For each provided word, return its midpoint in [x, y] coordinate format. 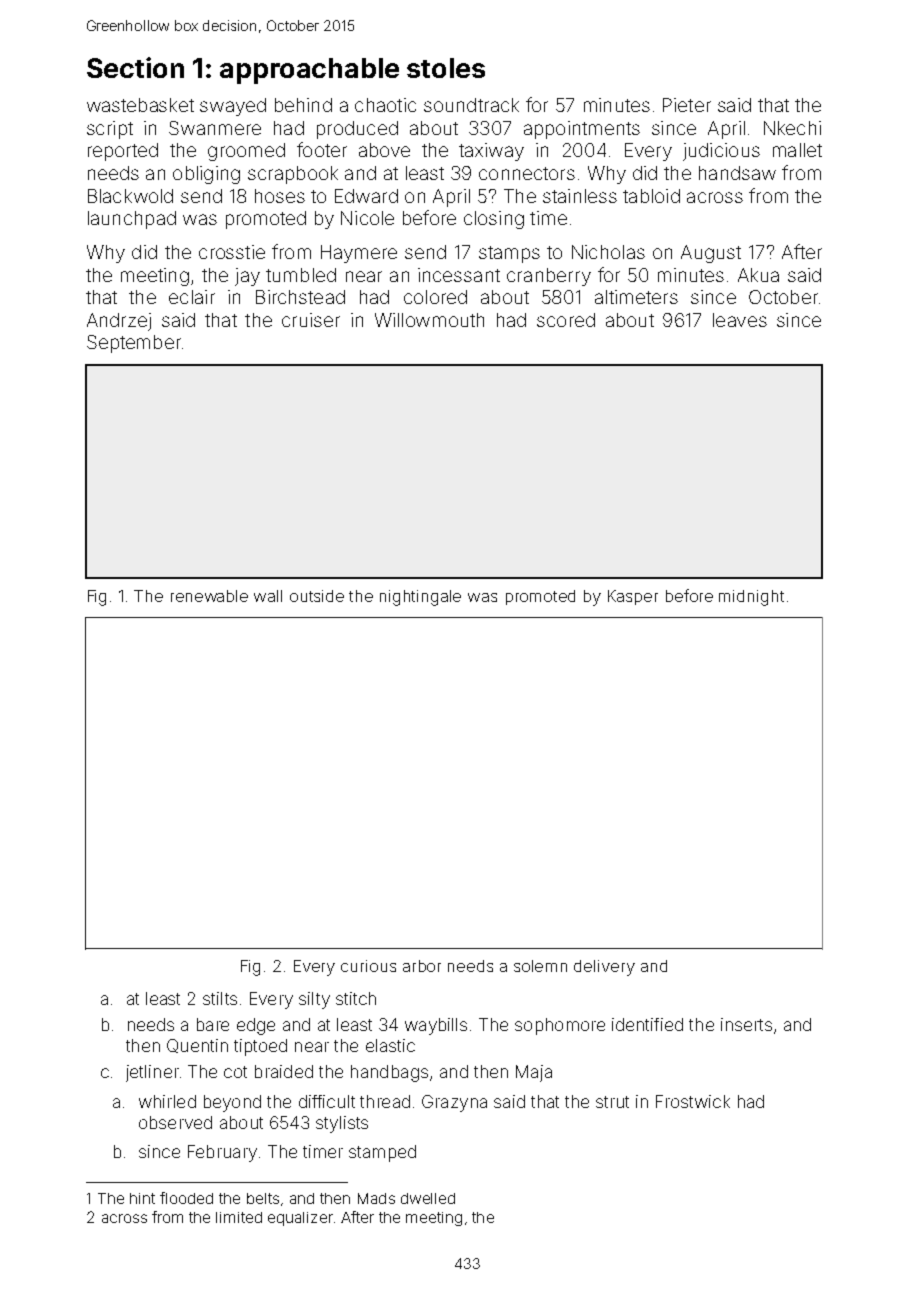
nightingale [420, 598]
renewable [209, 596]
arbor [422, 966]
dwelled [428, 1198]
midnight [751, 598]
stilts [220, 998]
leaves [740, 320]
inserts [746, 1024]
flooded [186, 1198]
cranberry [549, 277]
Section [135, 67]
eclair [192, 297]
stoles [446, 68]
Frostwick [693, 1101]
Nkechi [792, 128]
